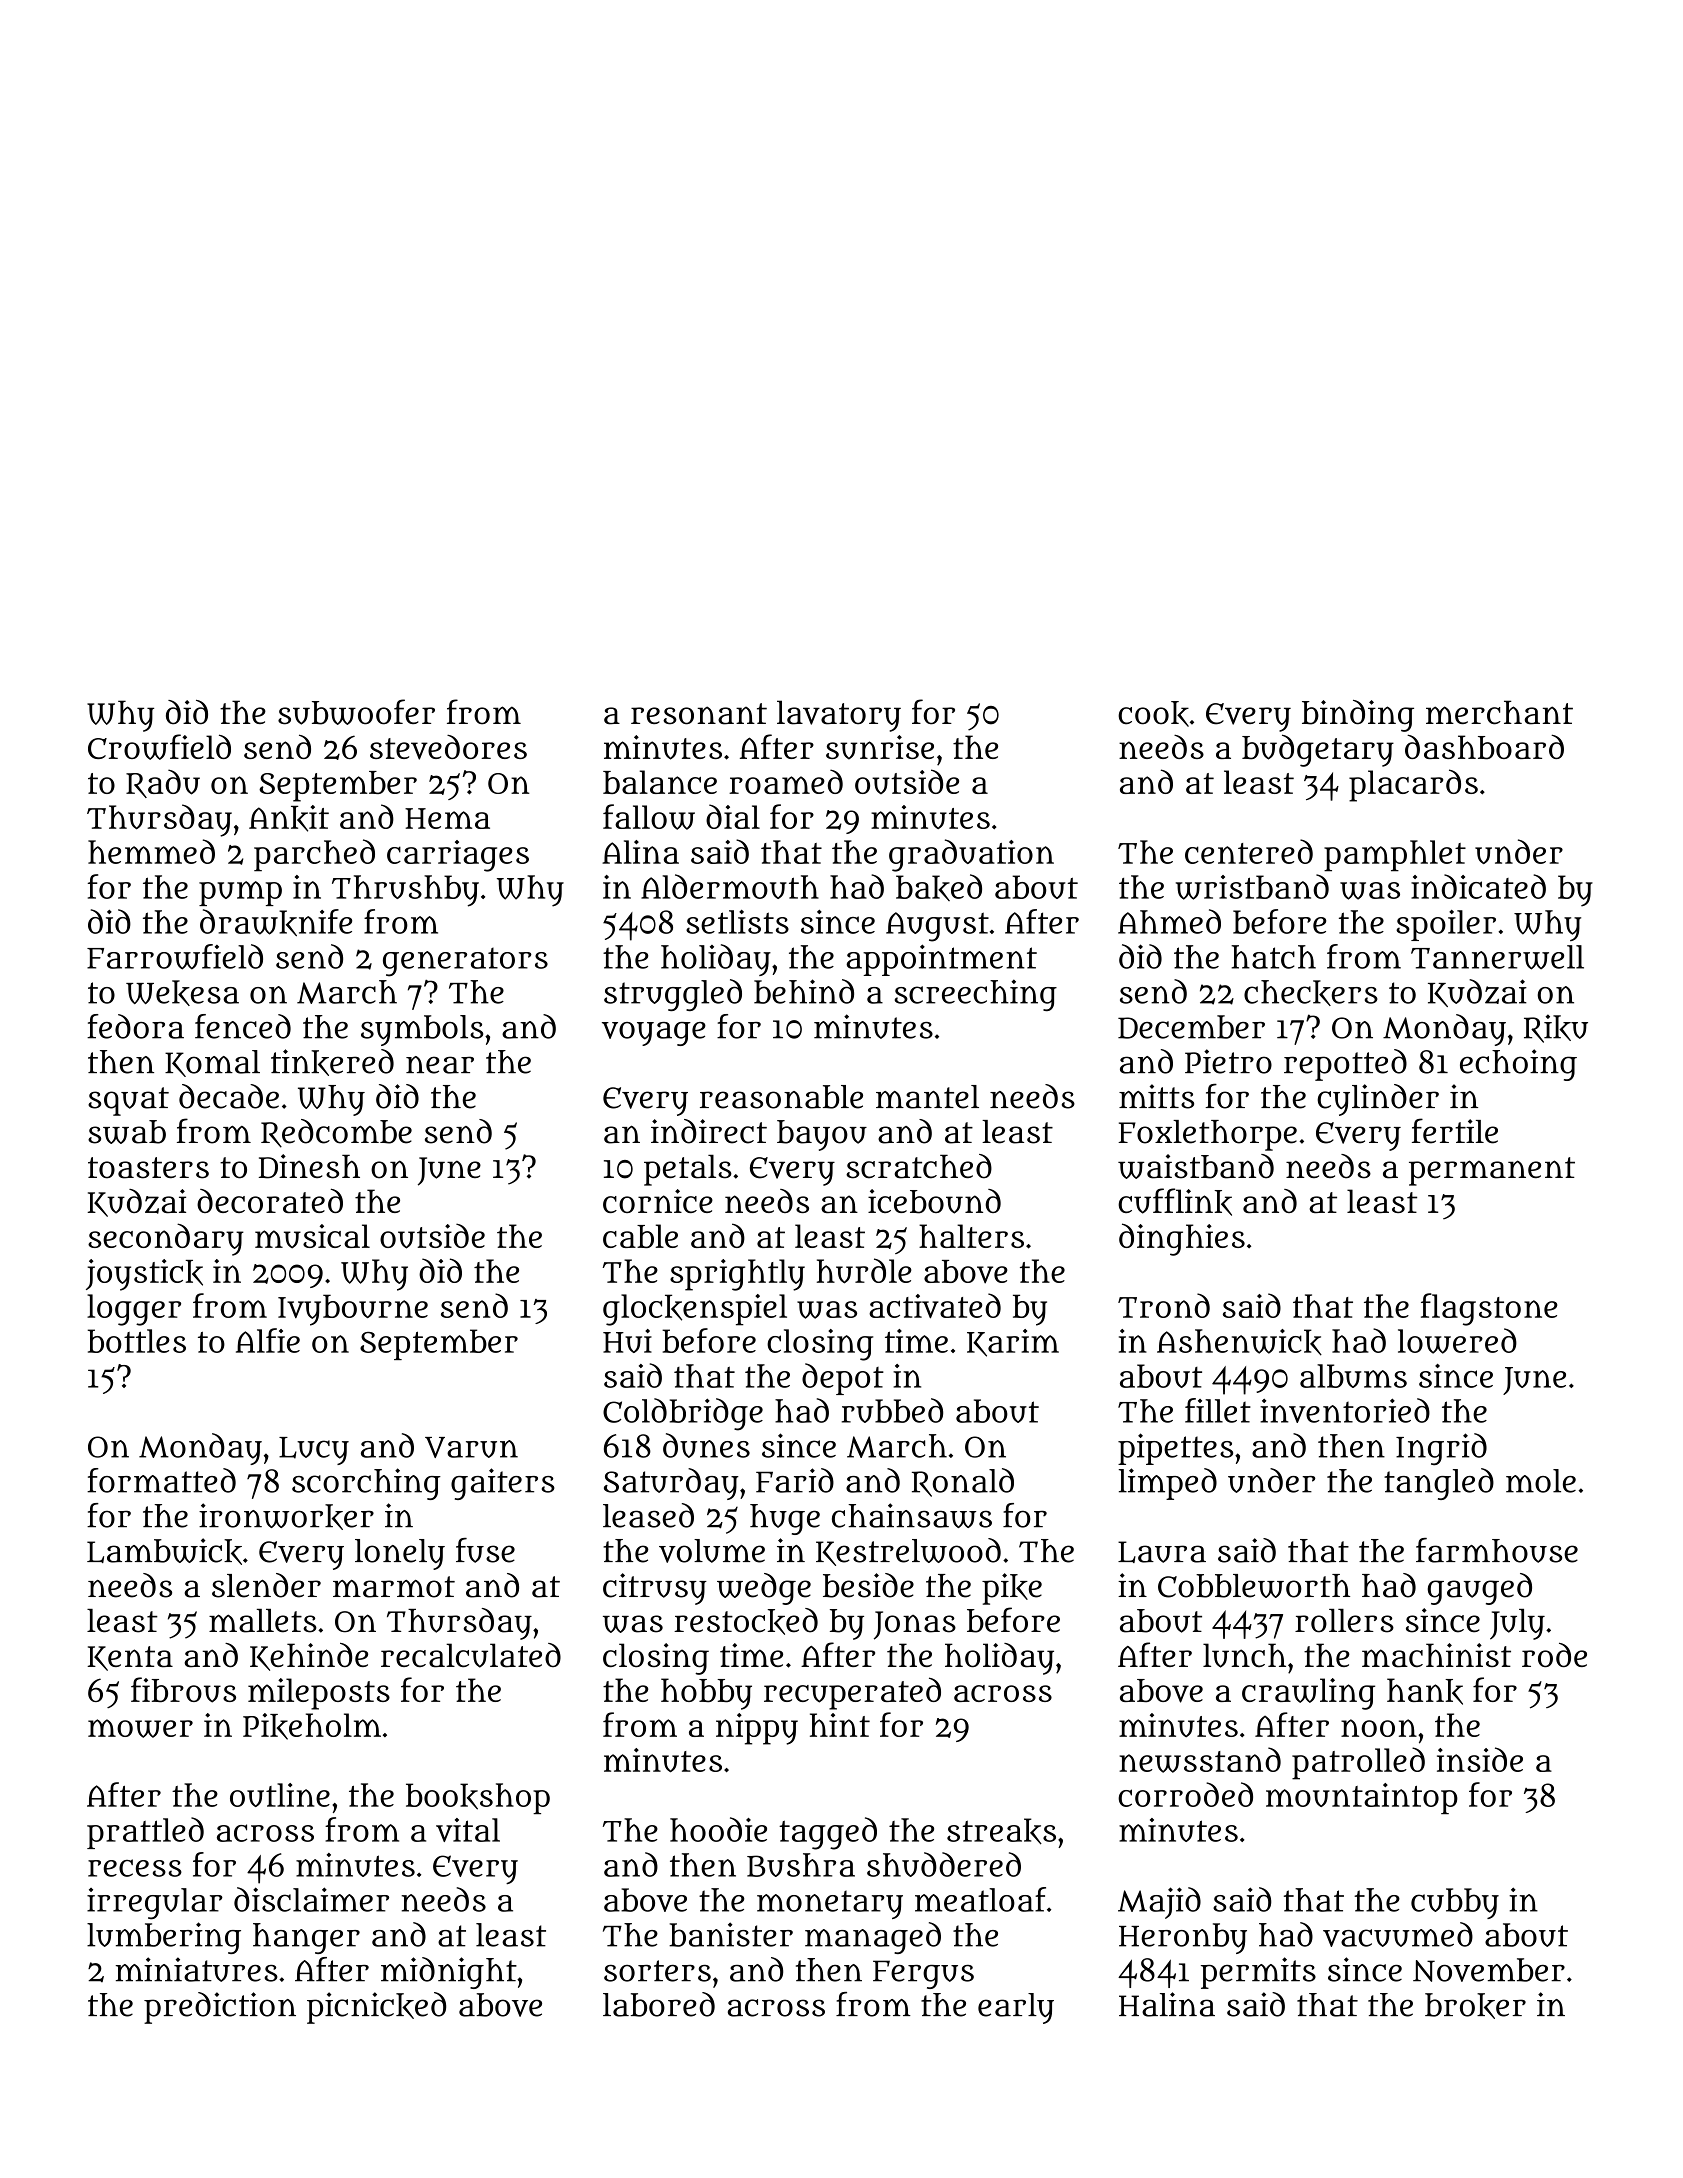  What do you see at coordinates (843, 1379) in the screenshot?
I see `depot` at bounding box center [843, 1379].
